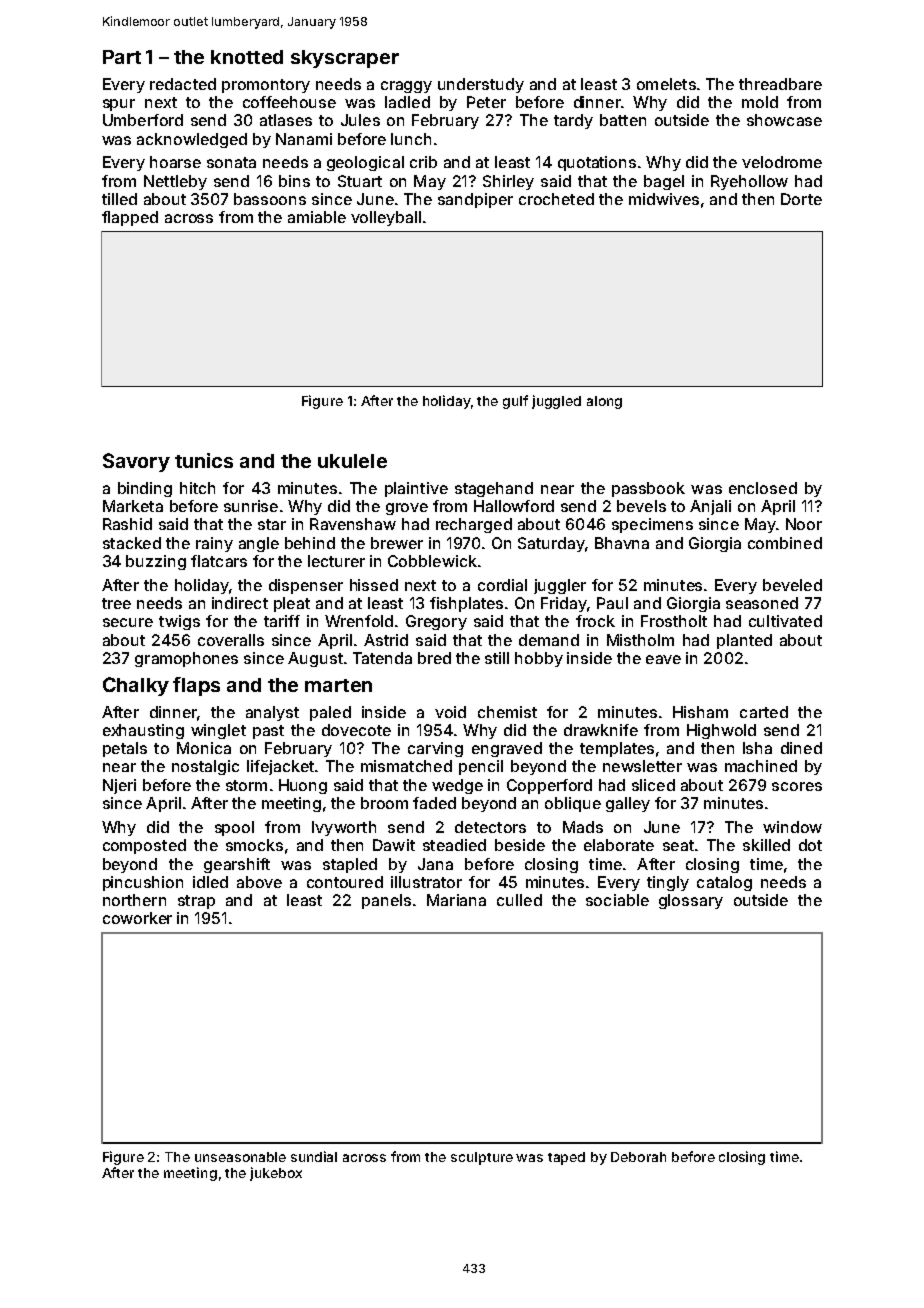 Image resolution: width=924 pixels, height=1308 pixels. I want to click on glossary, so click(691, 901).
